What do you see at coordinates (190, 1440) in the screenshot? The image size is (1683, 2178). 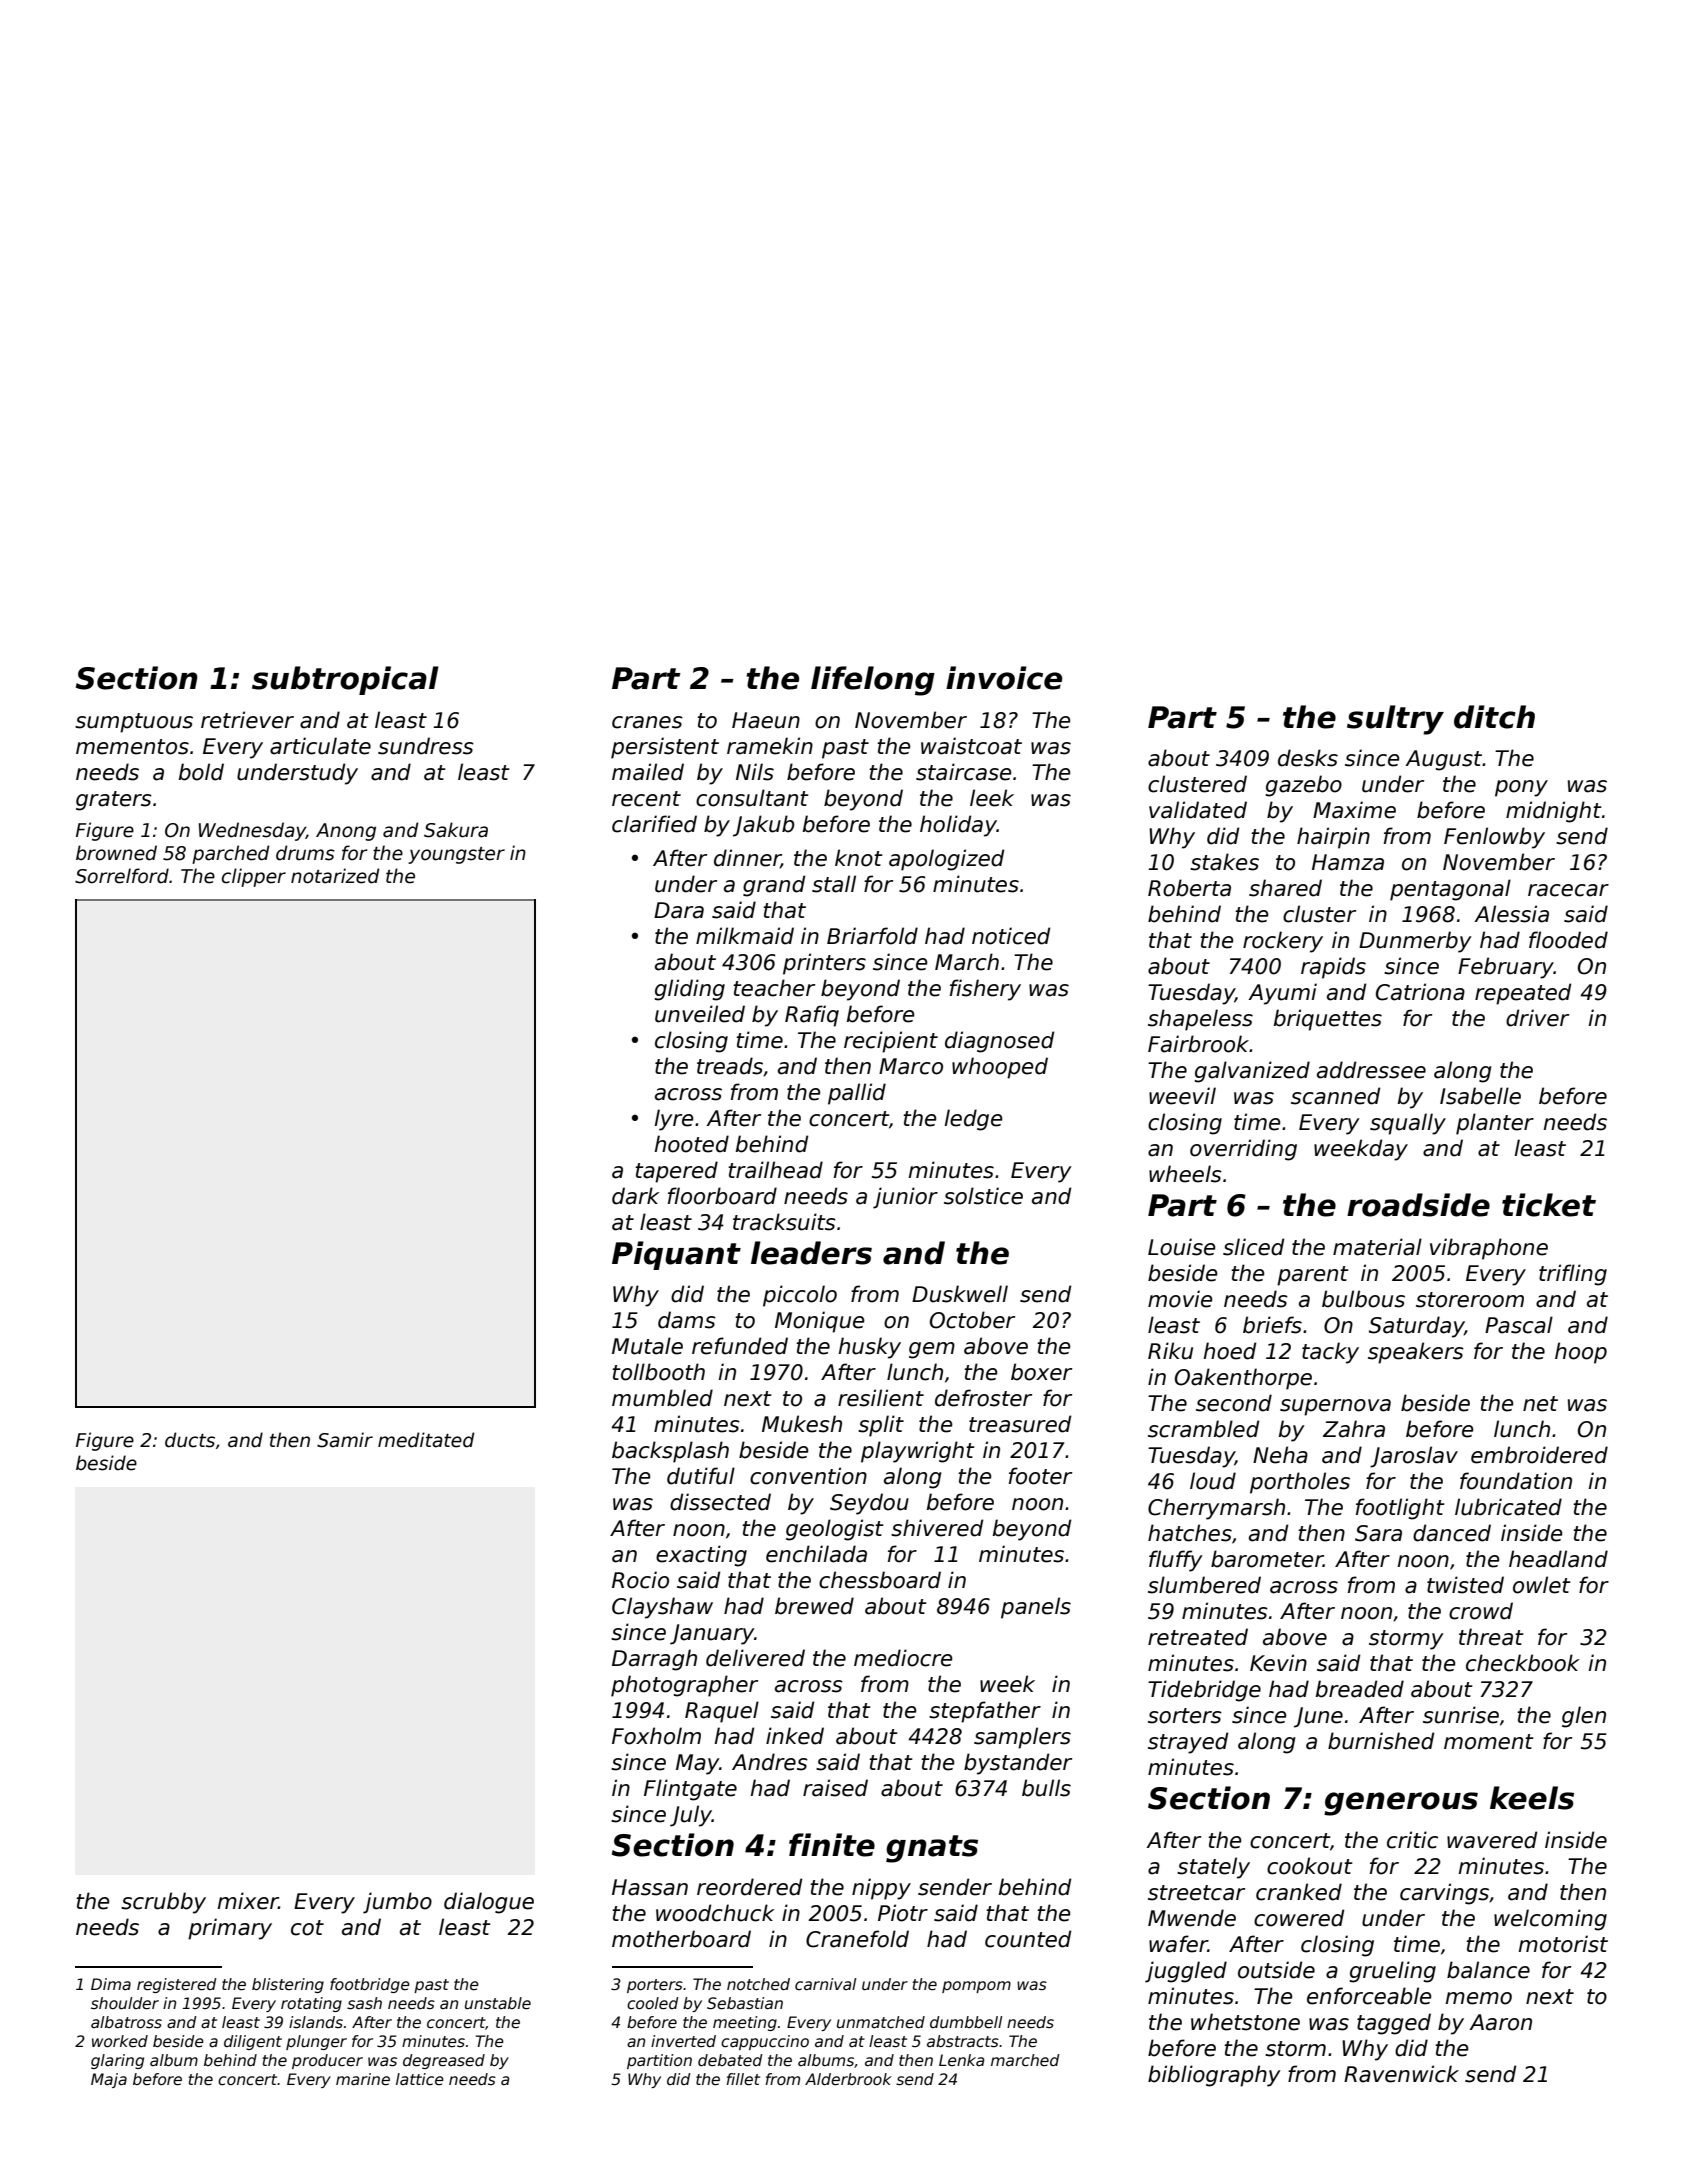 I see `ducts` at bounding box center [190, 1440].
